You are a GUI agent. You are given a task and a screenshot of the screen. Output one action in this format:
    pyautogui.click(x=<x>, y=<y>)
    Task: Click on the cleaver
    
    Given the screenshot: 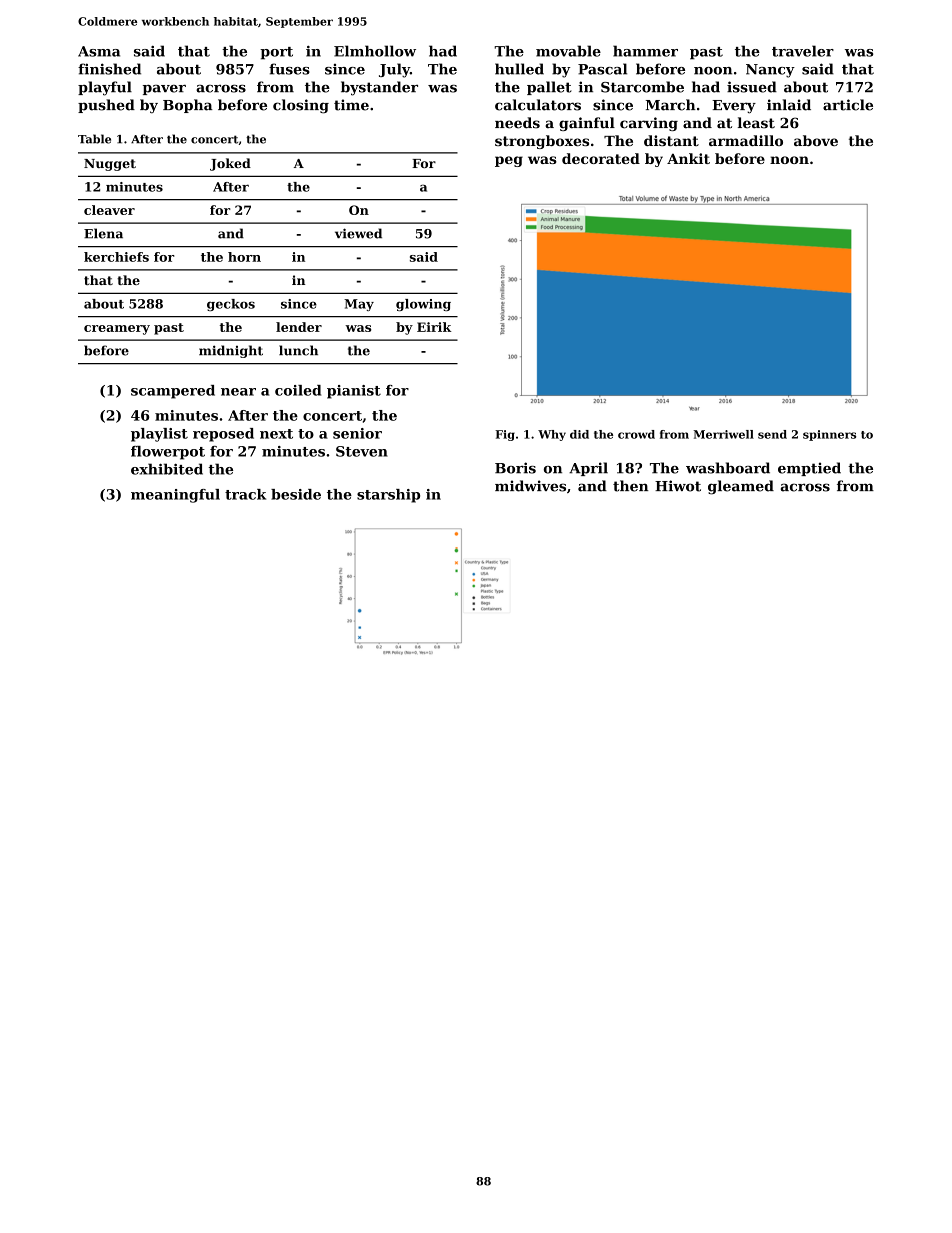 What is the action you would take?
    pyautogui.click(x=109, y=210)
